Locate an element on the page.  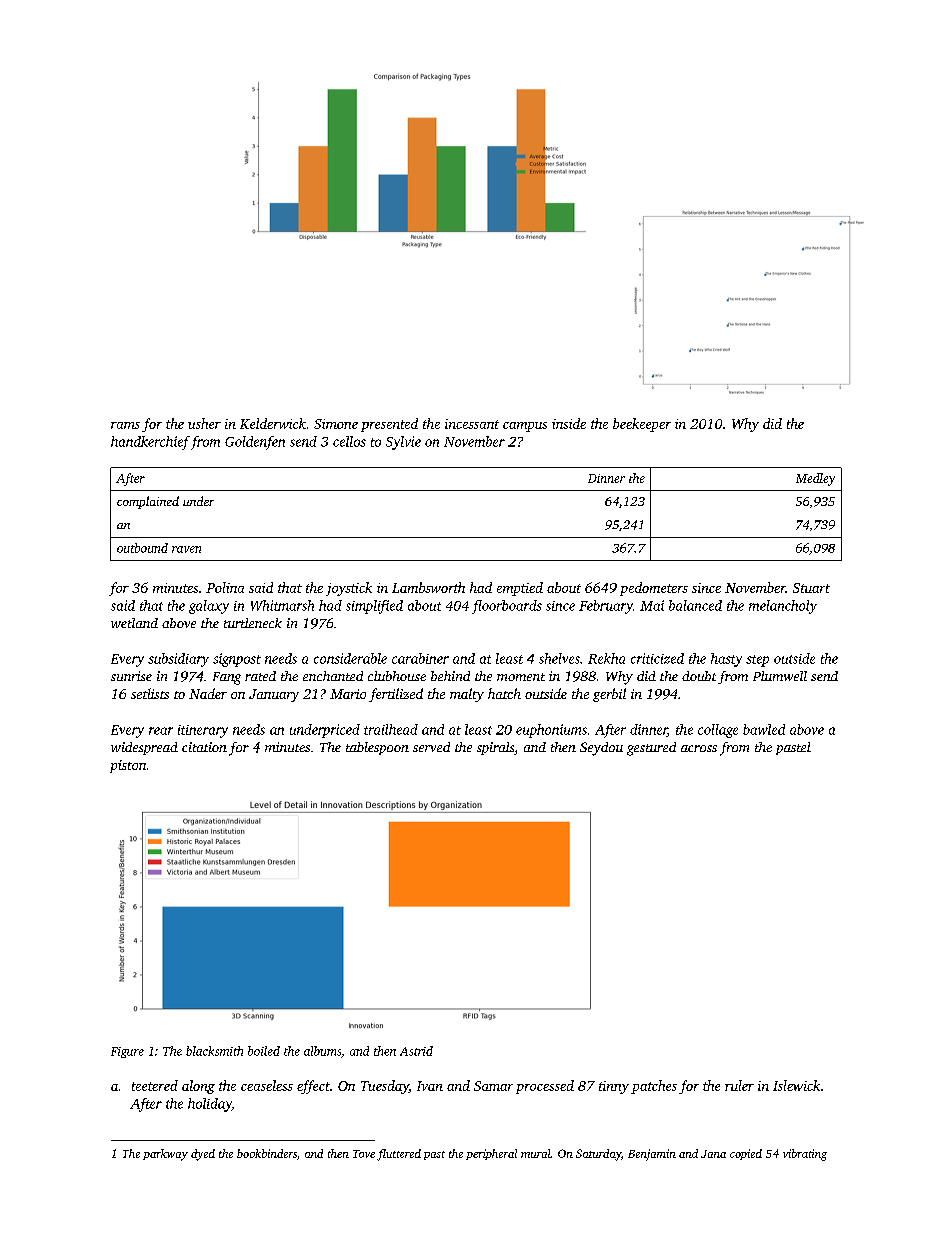
Islewick is located at coordinates (796, 1085).
